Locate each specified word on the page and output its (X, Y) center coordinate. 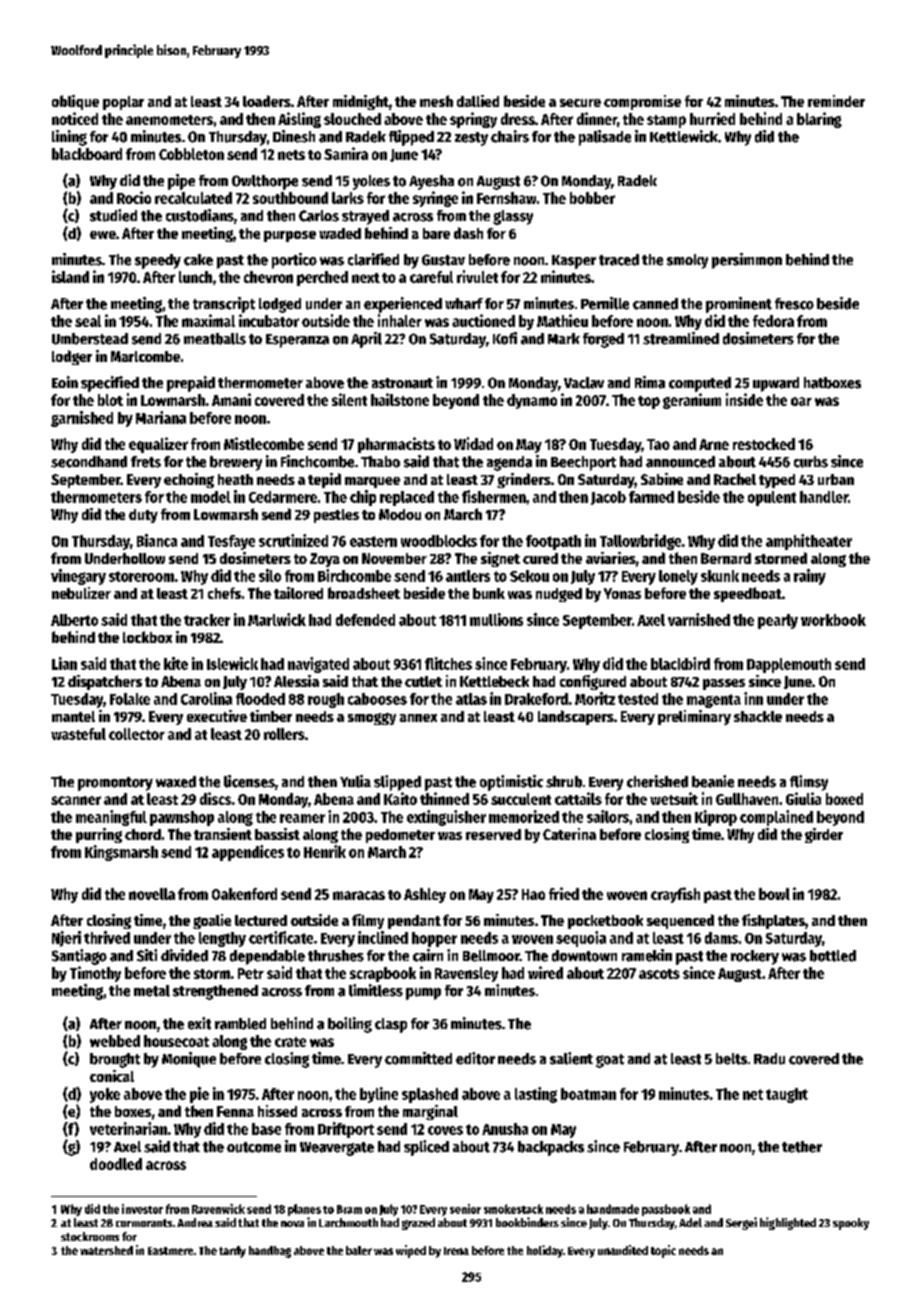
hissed (277, 1111)
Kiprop (716, 818)
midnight (361, 102)
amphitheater (809, 542)
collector (137, 734)
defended (365, 620)
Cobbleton (191, 154)
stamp (666, 121)
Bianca (157, 540)
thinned (444, 798)
